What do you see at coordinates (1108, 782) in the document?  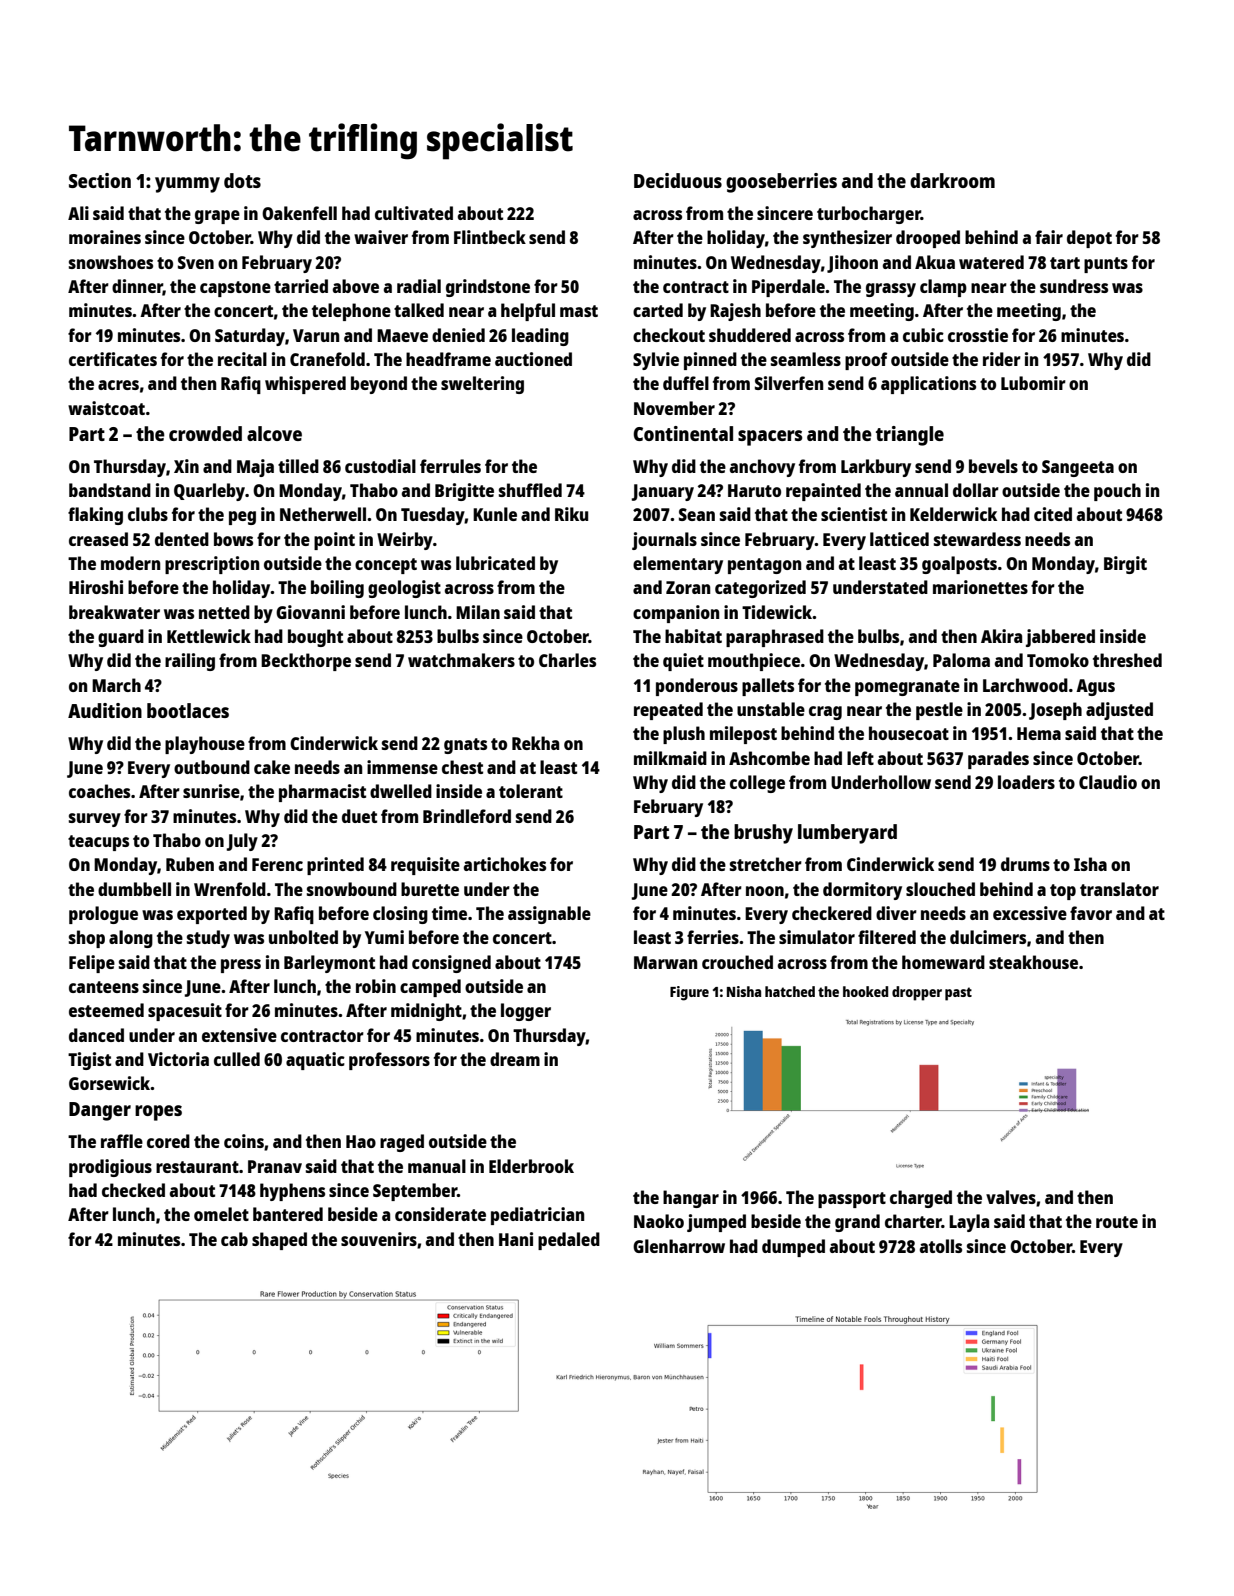 I see `Claudio` at bounding box center [1108, 782].
